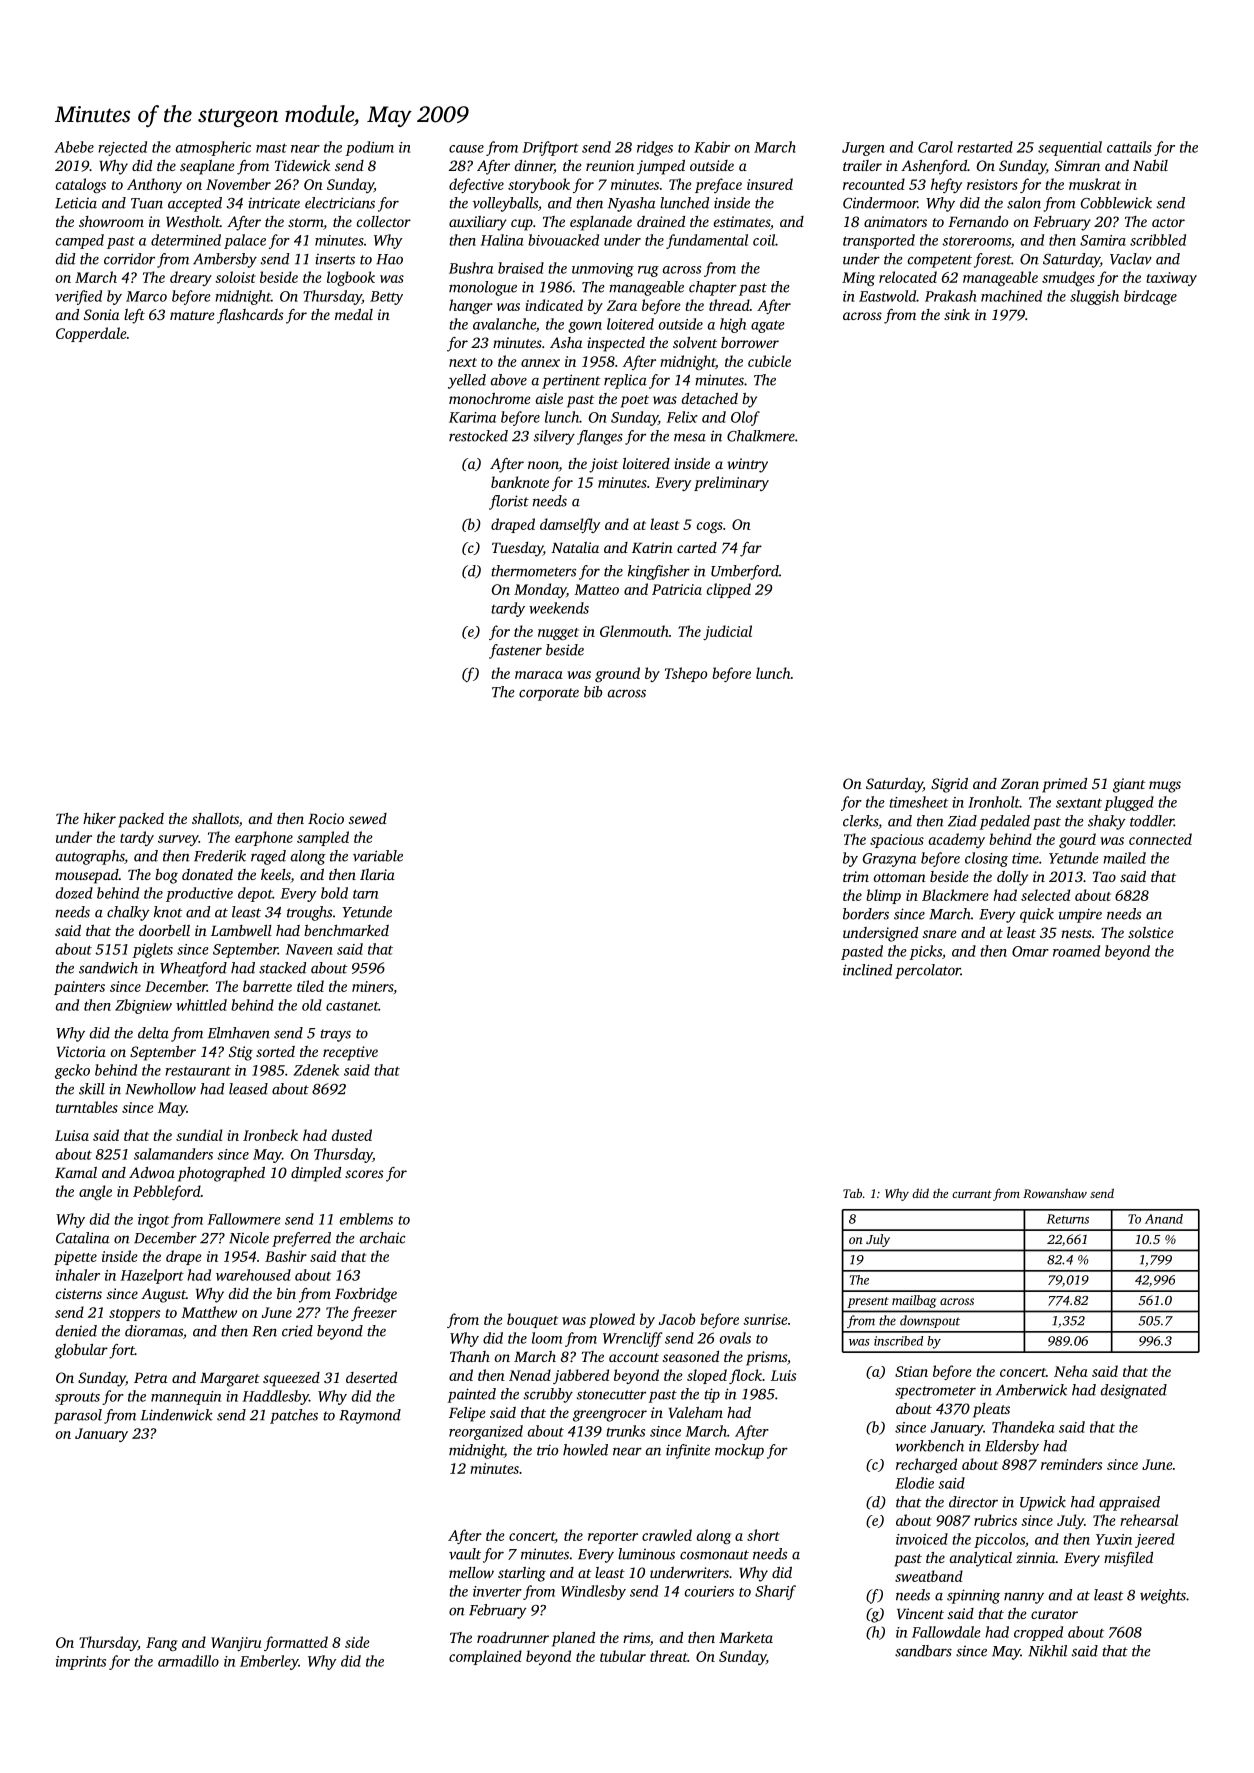 Image resolution: width=1254 pixels, height=1773 pixels. I want to click on Carol, so click(935, 147).
